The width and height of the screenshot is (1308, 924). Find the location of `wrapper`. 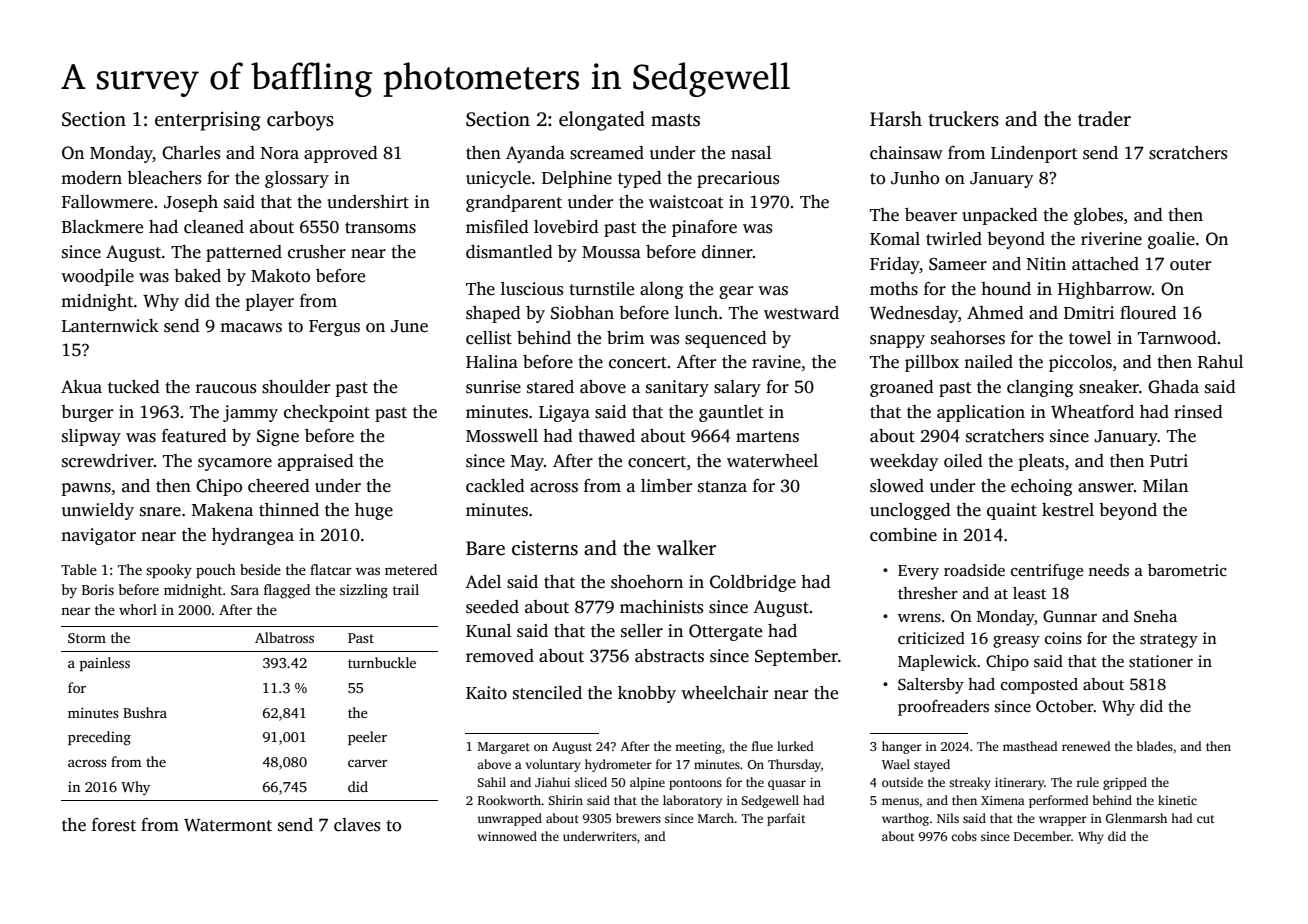

wrapper is located at coordinates (1063, 821).
